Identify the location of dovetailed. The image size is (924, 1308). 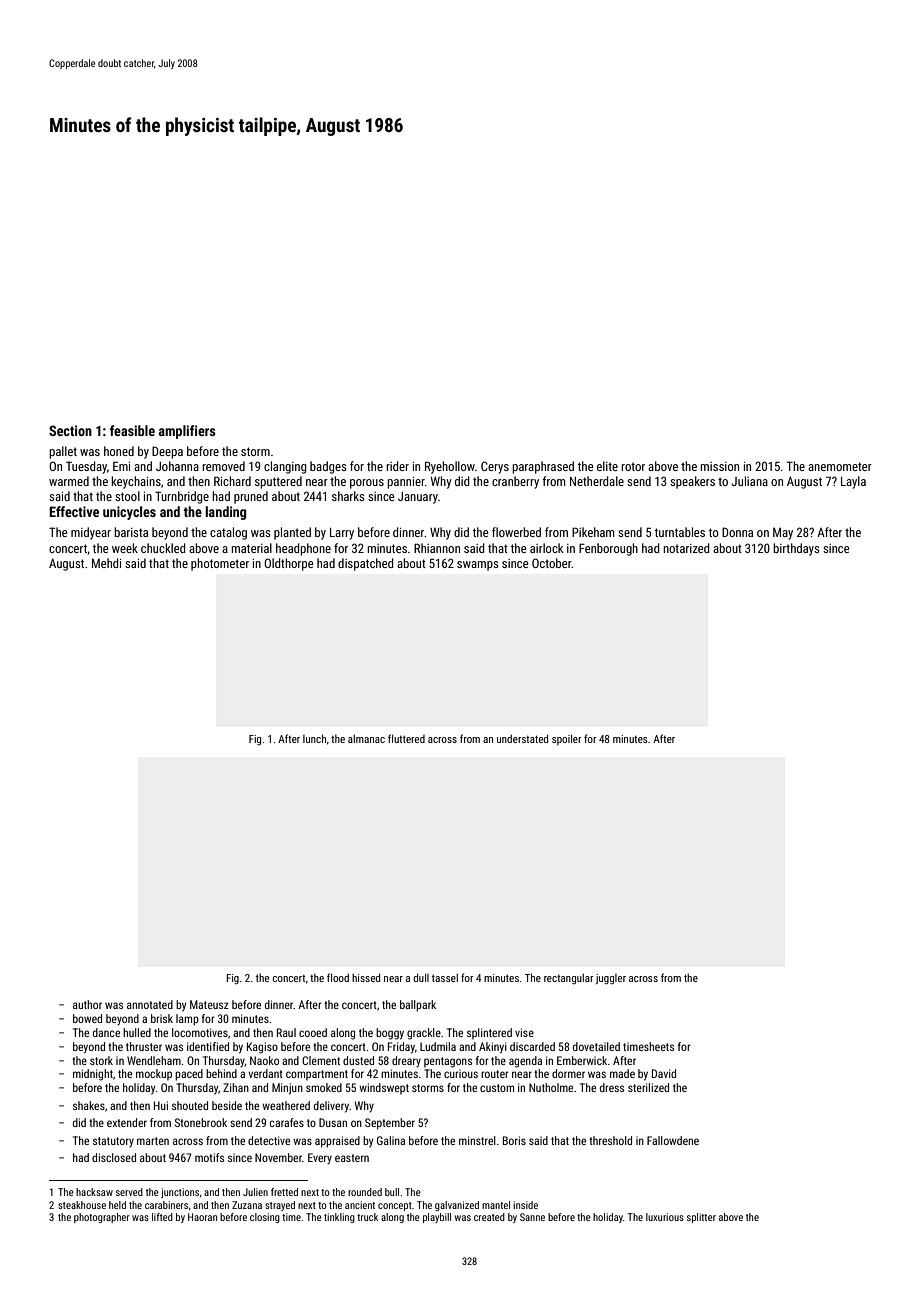
(596, 1046).
